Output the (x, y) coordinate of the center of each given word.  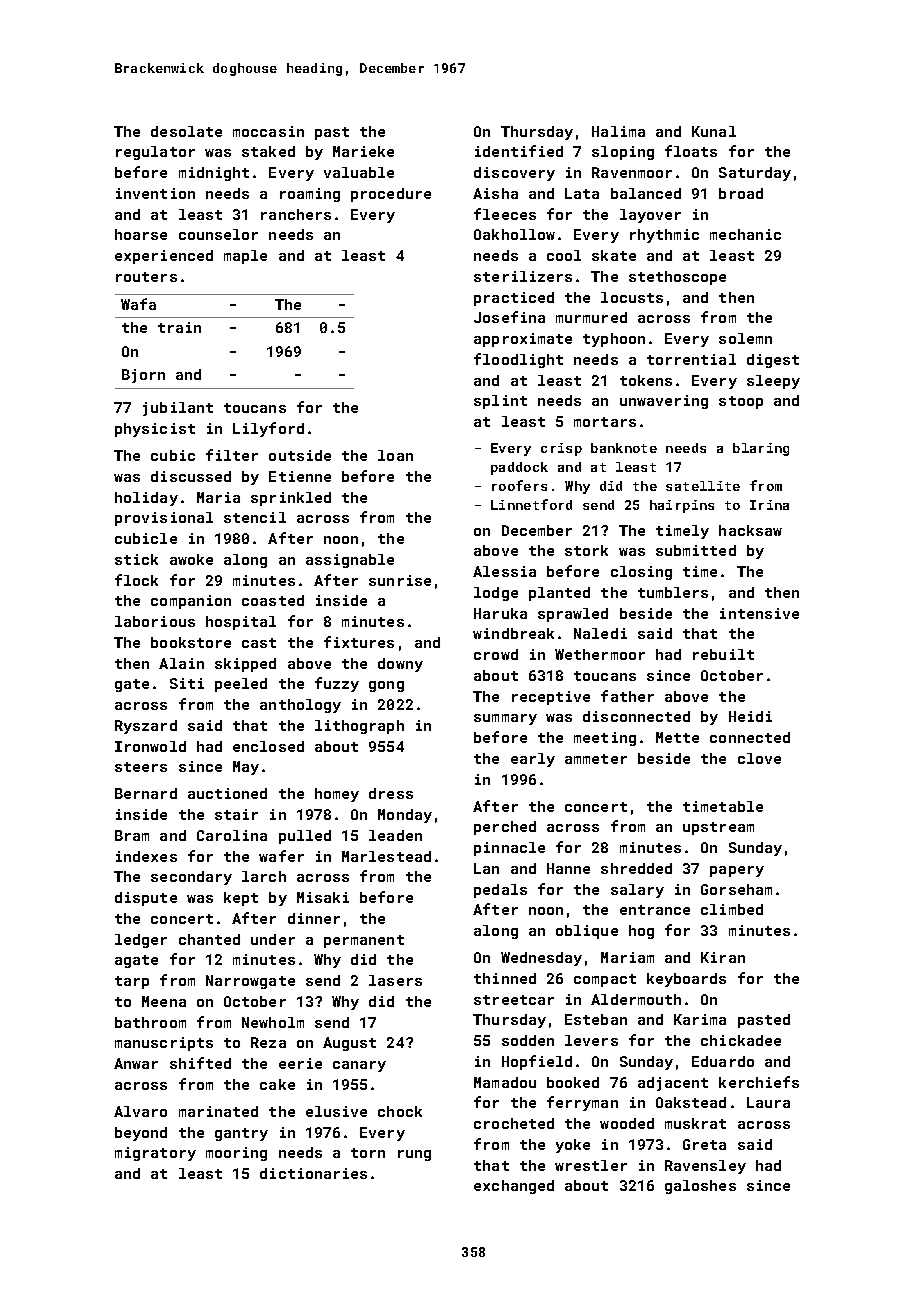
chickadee (741, 1040)
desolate (186, 131)
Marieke (363, 151)
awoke (191, 559)
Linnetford (531, 504)
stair (236, 814)
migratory (155, 1154)
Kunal (714, 131)
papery (737, 871)
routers (146, 277)
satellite (703, 486)
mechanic (745, 234)
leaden (395, 835)
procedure (391, 195)
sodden (528, 1040)
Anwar (136, 1063)
